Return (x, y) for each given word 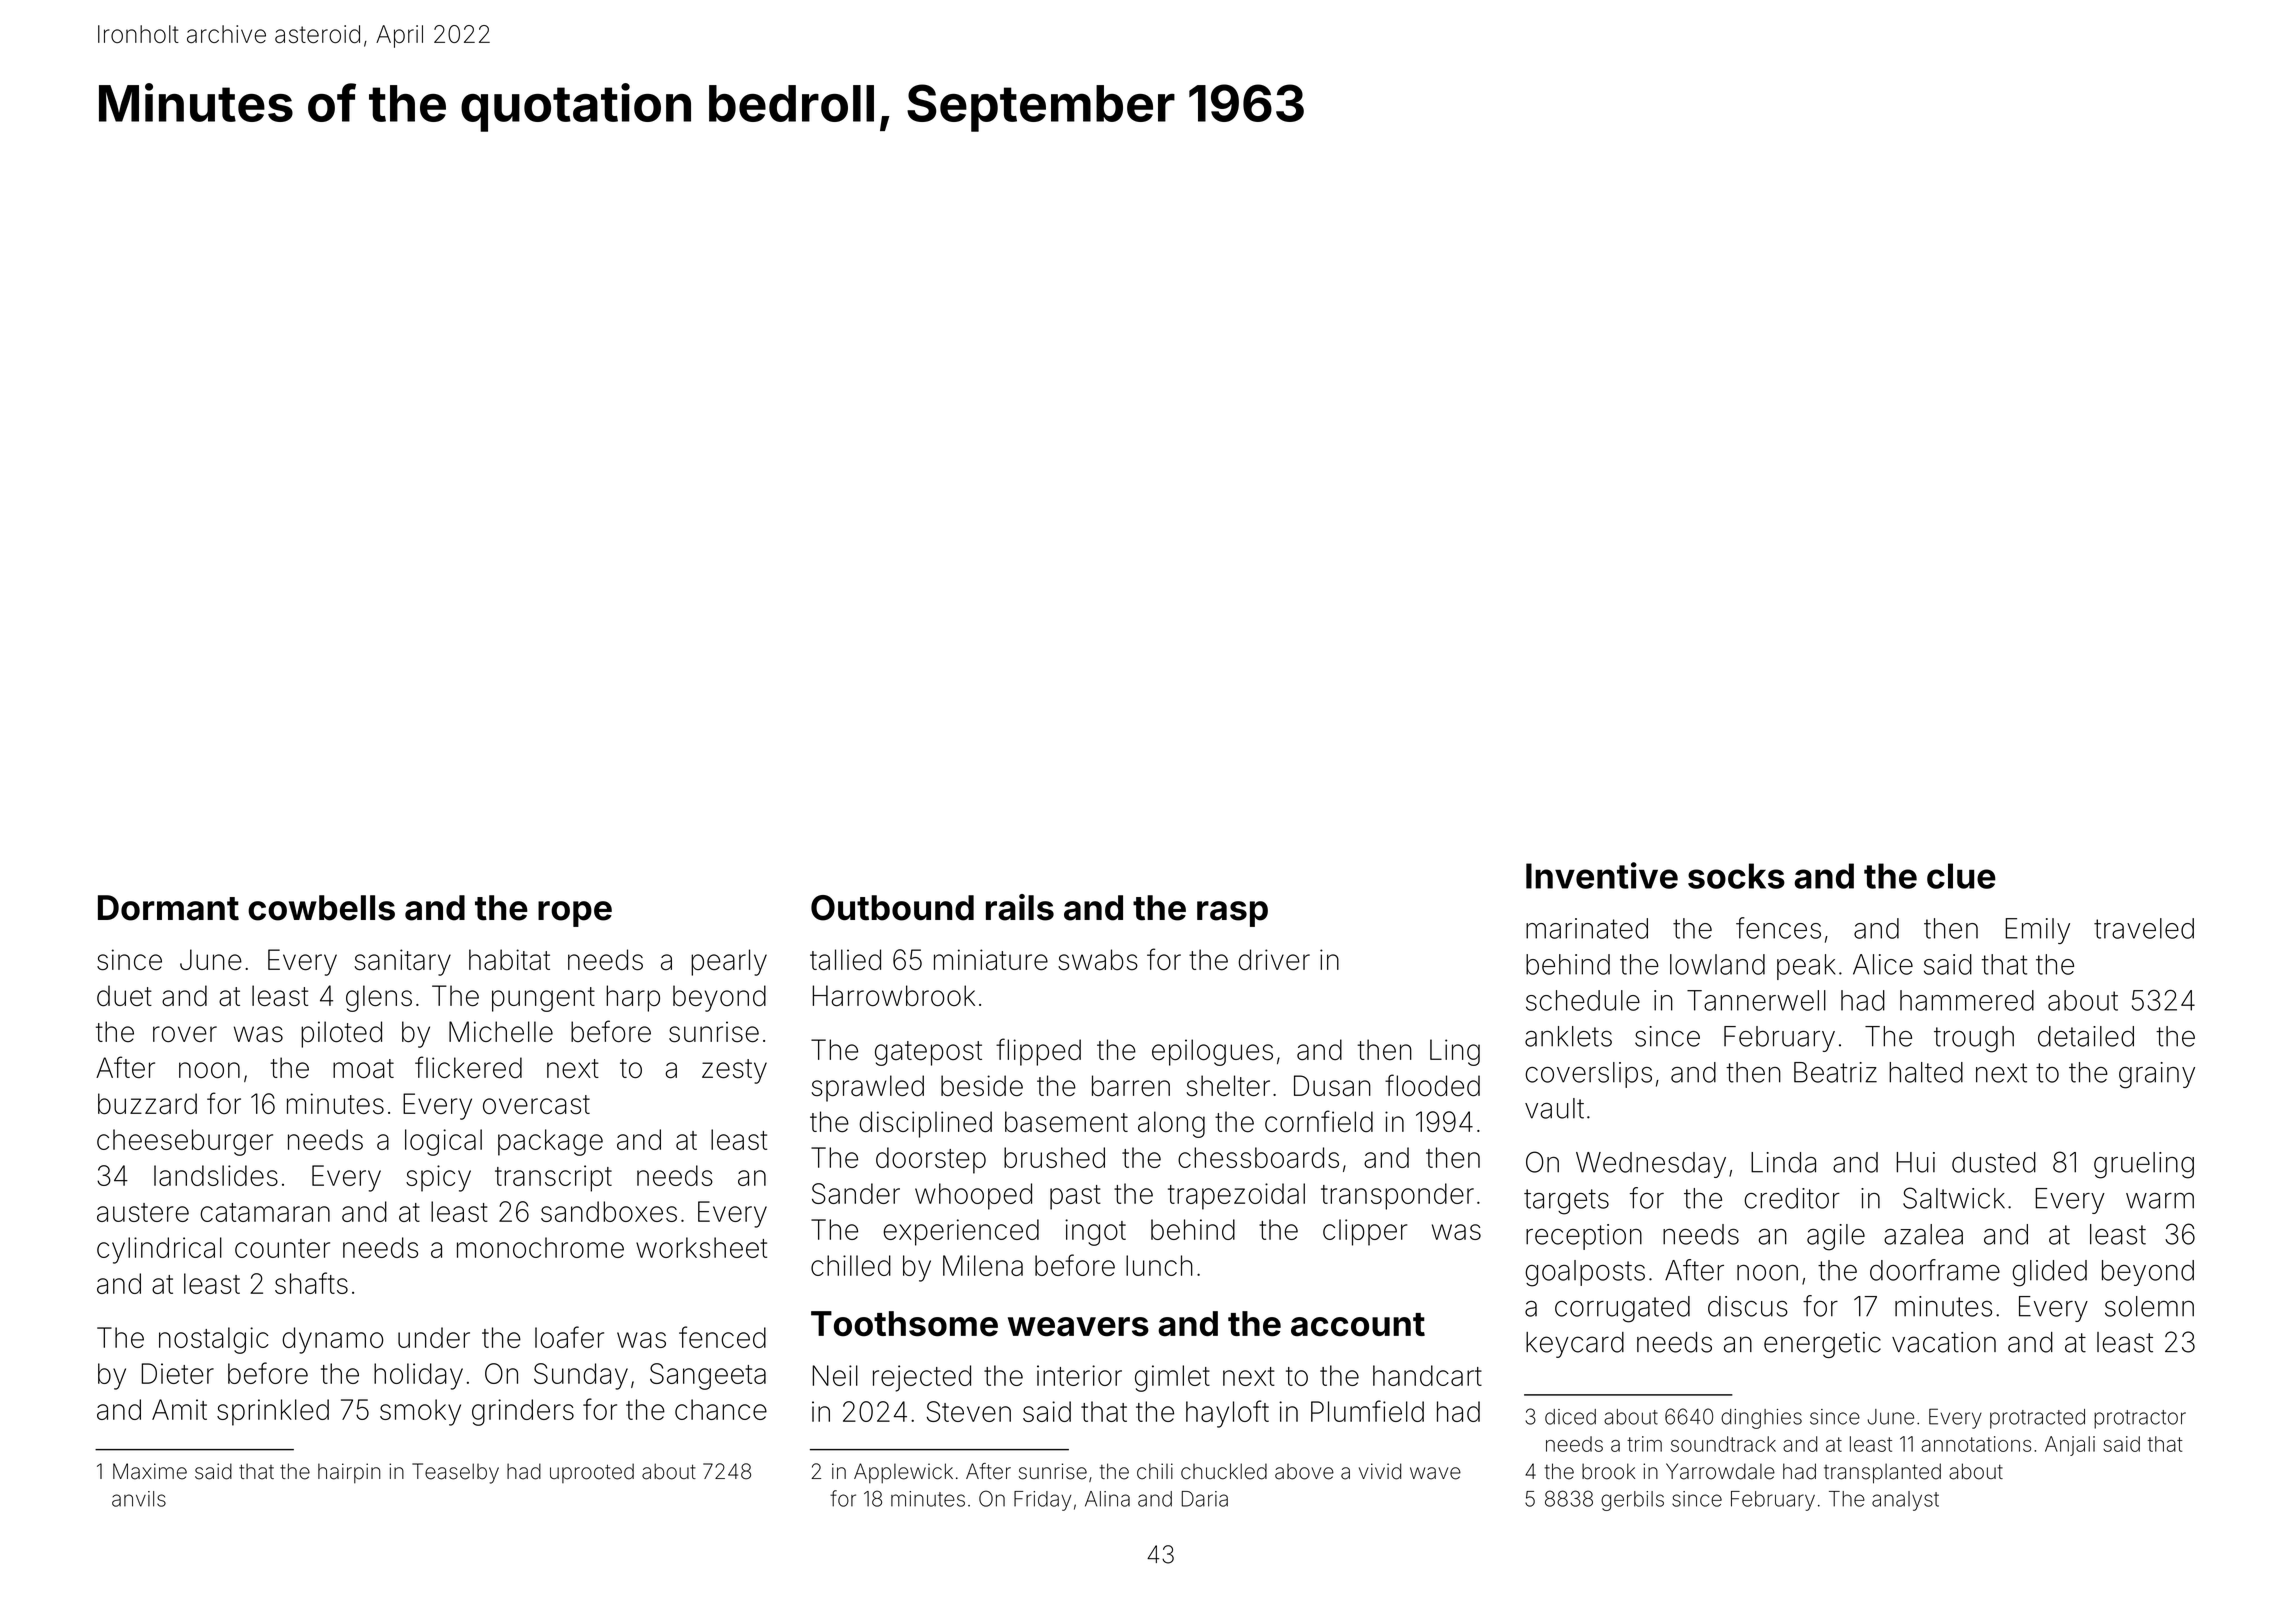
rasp (1232, 914)
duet (124, 996)
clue (1961, 876)
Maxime (150, 1471)
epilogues (1212, 1052)
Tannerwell (1756, 1000)
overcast (536, 1105)
